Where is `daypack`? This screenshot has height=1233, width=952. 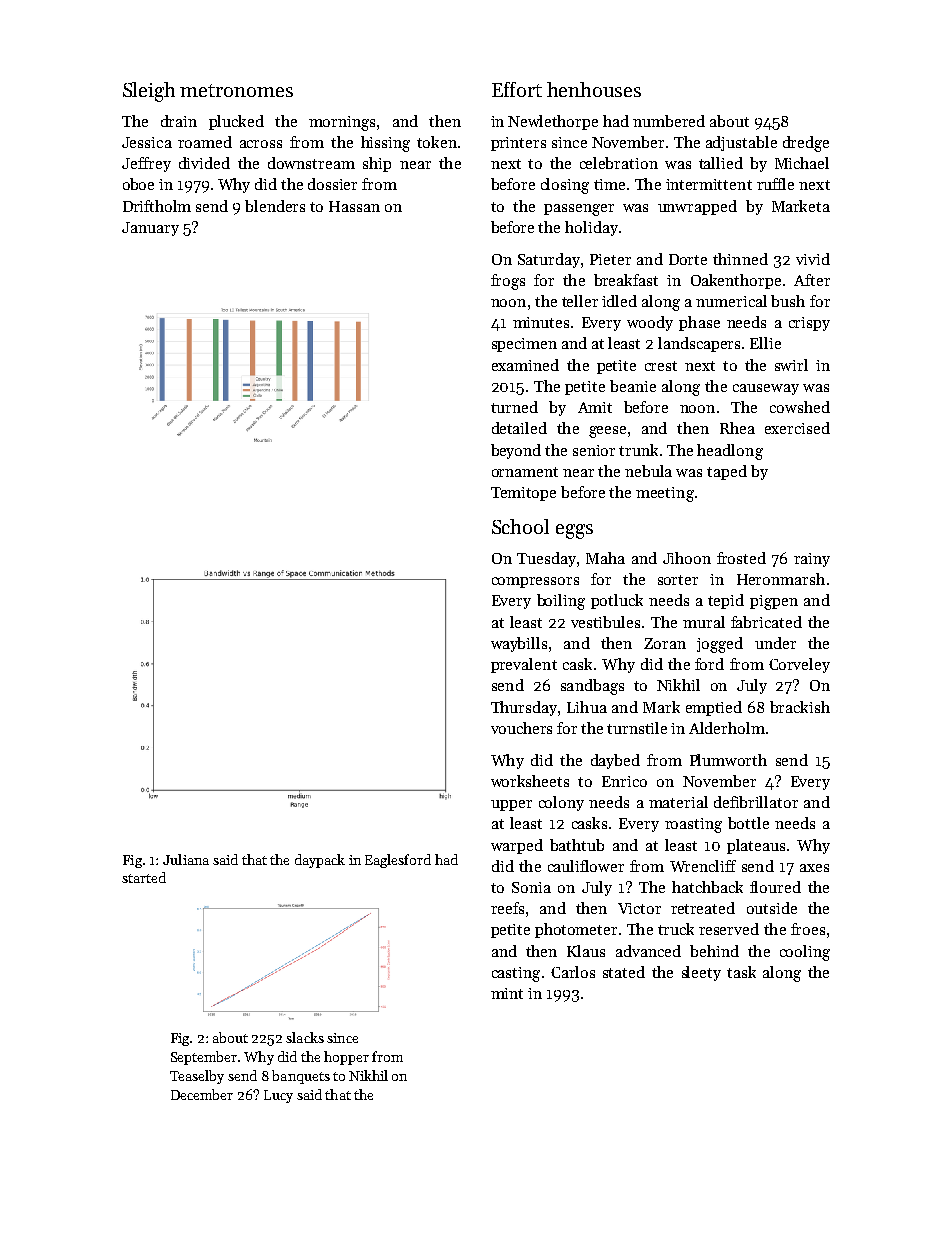
daypack is located at coordinates (320, 861).
